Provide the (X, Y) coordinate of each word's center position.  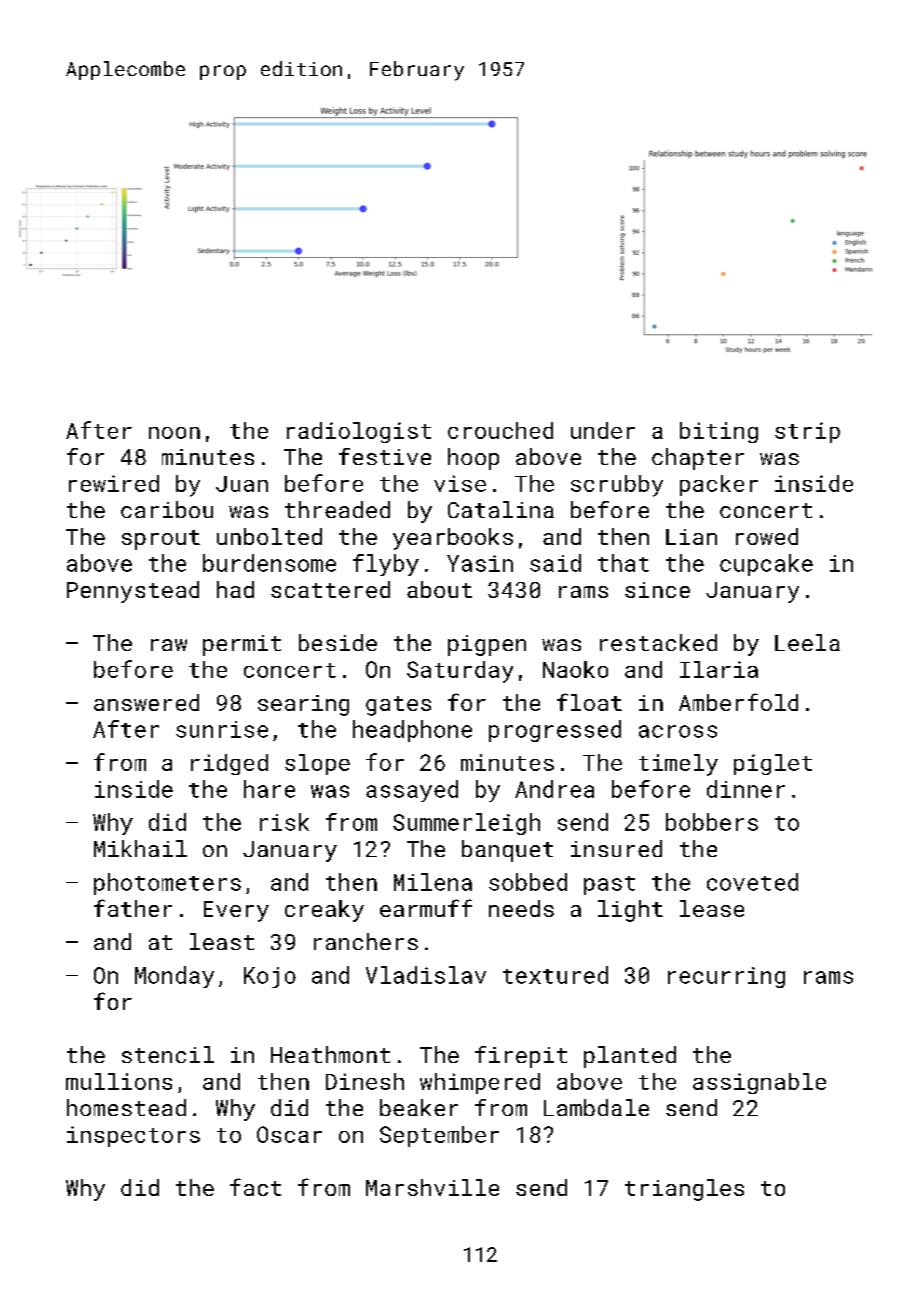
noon (174, 433)
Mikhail (140, 848)
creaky (324, 911)
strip (807, 432)
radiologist (359, 432)
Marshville (432, 1187)
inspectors (133, 1136)
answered (146, 702)
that (623, 563)
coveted (752, 882)
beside (338, 642)
